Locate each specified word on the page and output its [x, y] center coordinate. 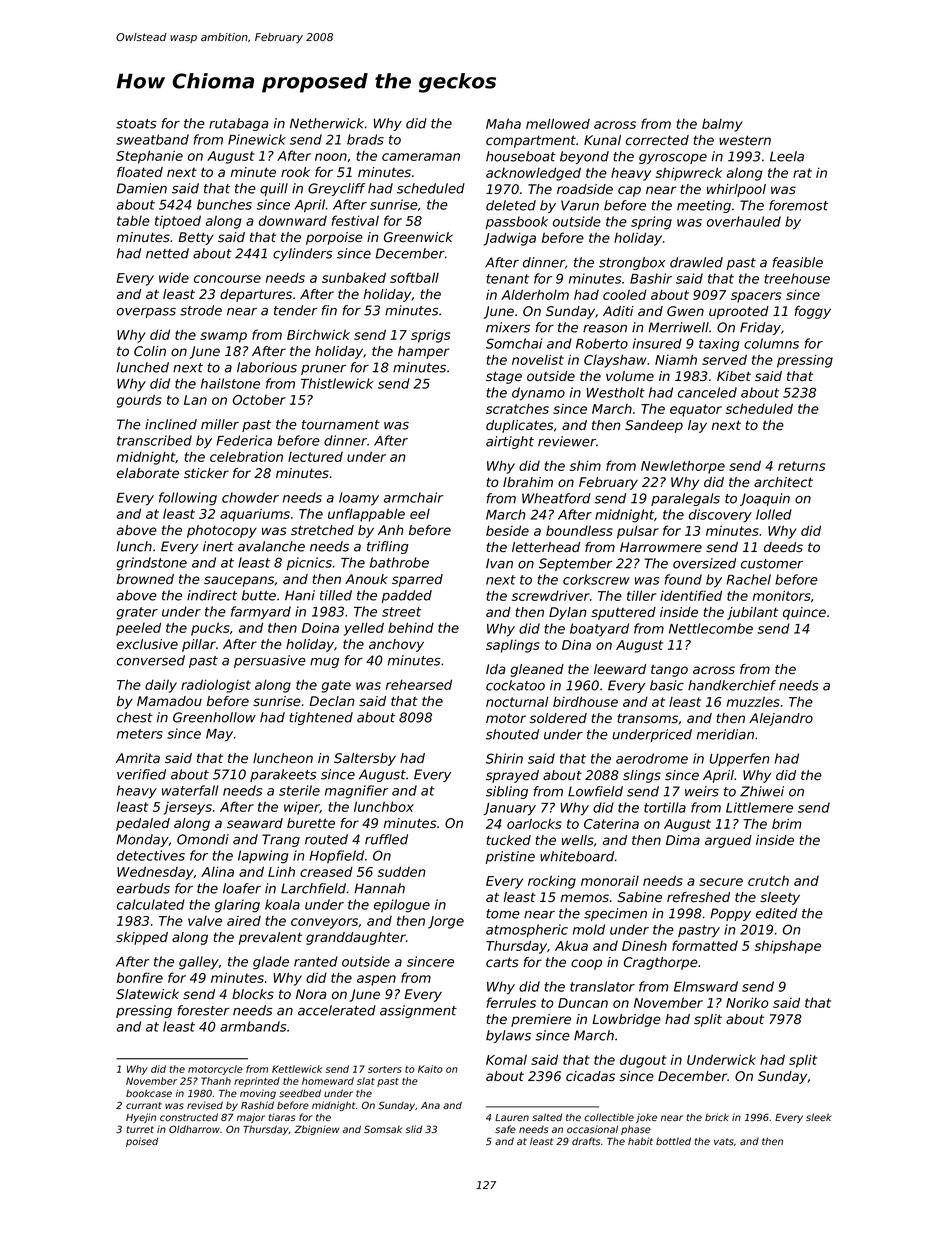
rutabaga [238, 124]
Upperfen [740, 760]
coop [586, 964]
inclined [171, 424]
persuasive [270, 661]
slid [413, 1129]
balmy [722, 125]
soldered [558, 718]
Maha [503, 123]
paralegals [685, 499]
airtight [510, 442]
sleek [819, 1117]
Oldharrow [194, 1129]
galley [199, 963]
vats [724, 1141]
